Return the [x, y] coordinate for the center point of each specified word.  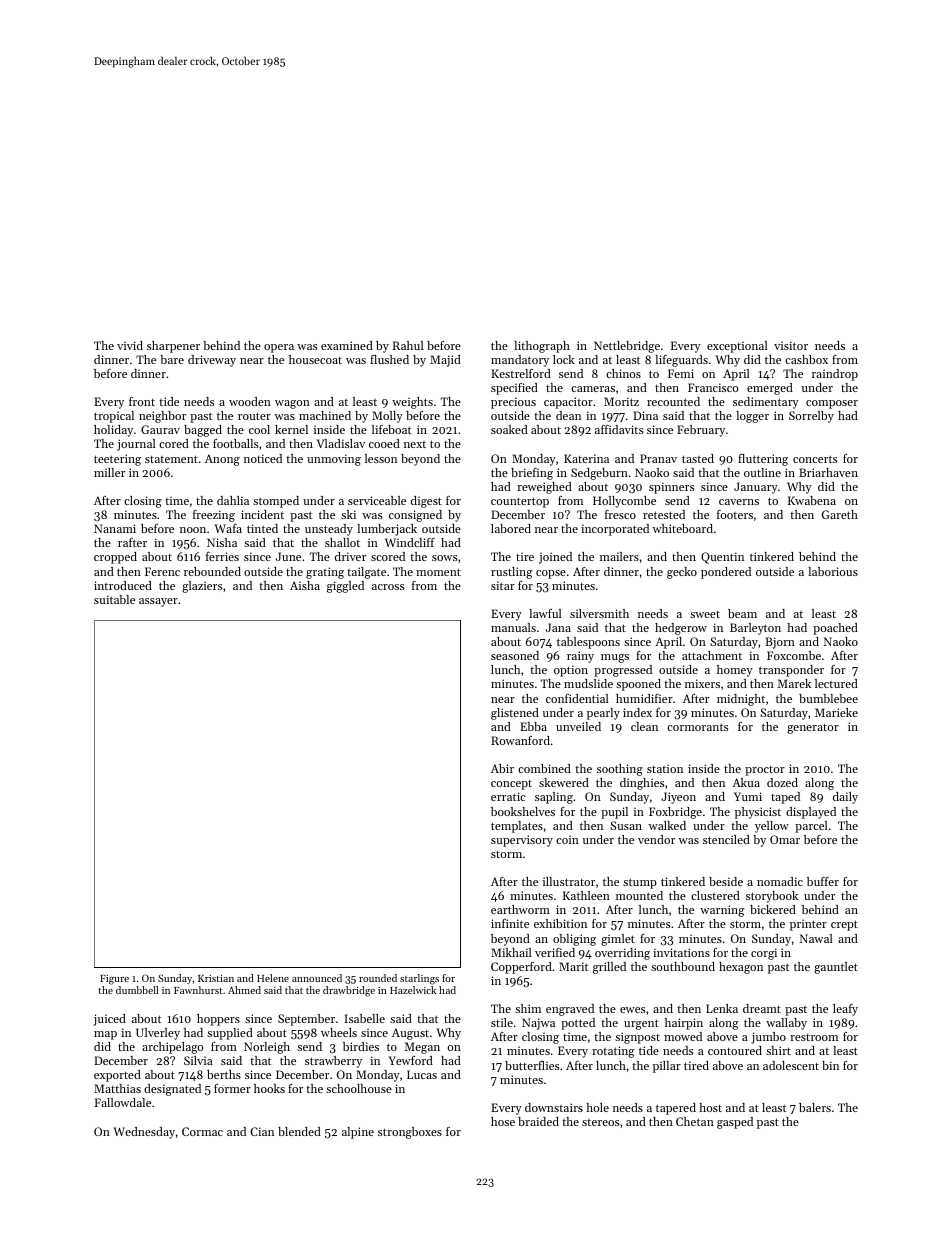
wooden [250, 401]
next [415, 444]
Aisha [305, 585]
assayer [158, 602]
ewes [632, 1010]
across [388, 587]
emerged [770, 389]
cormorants [697, 727]
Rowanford [520, 740]
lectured [836, 683]
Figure [114, 980]
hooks [269, 1088]
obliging [574, 940]
